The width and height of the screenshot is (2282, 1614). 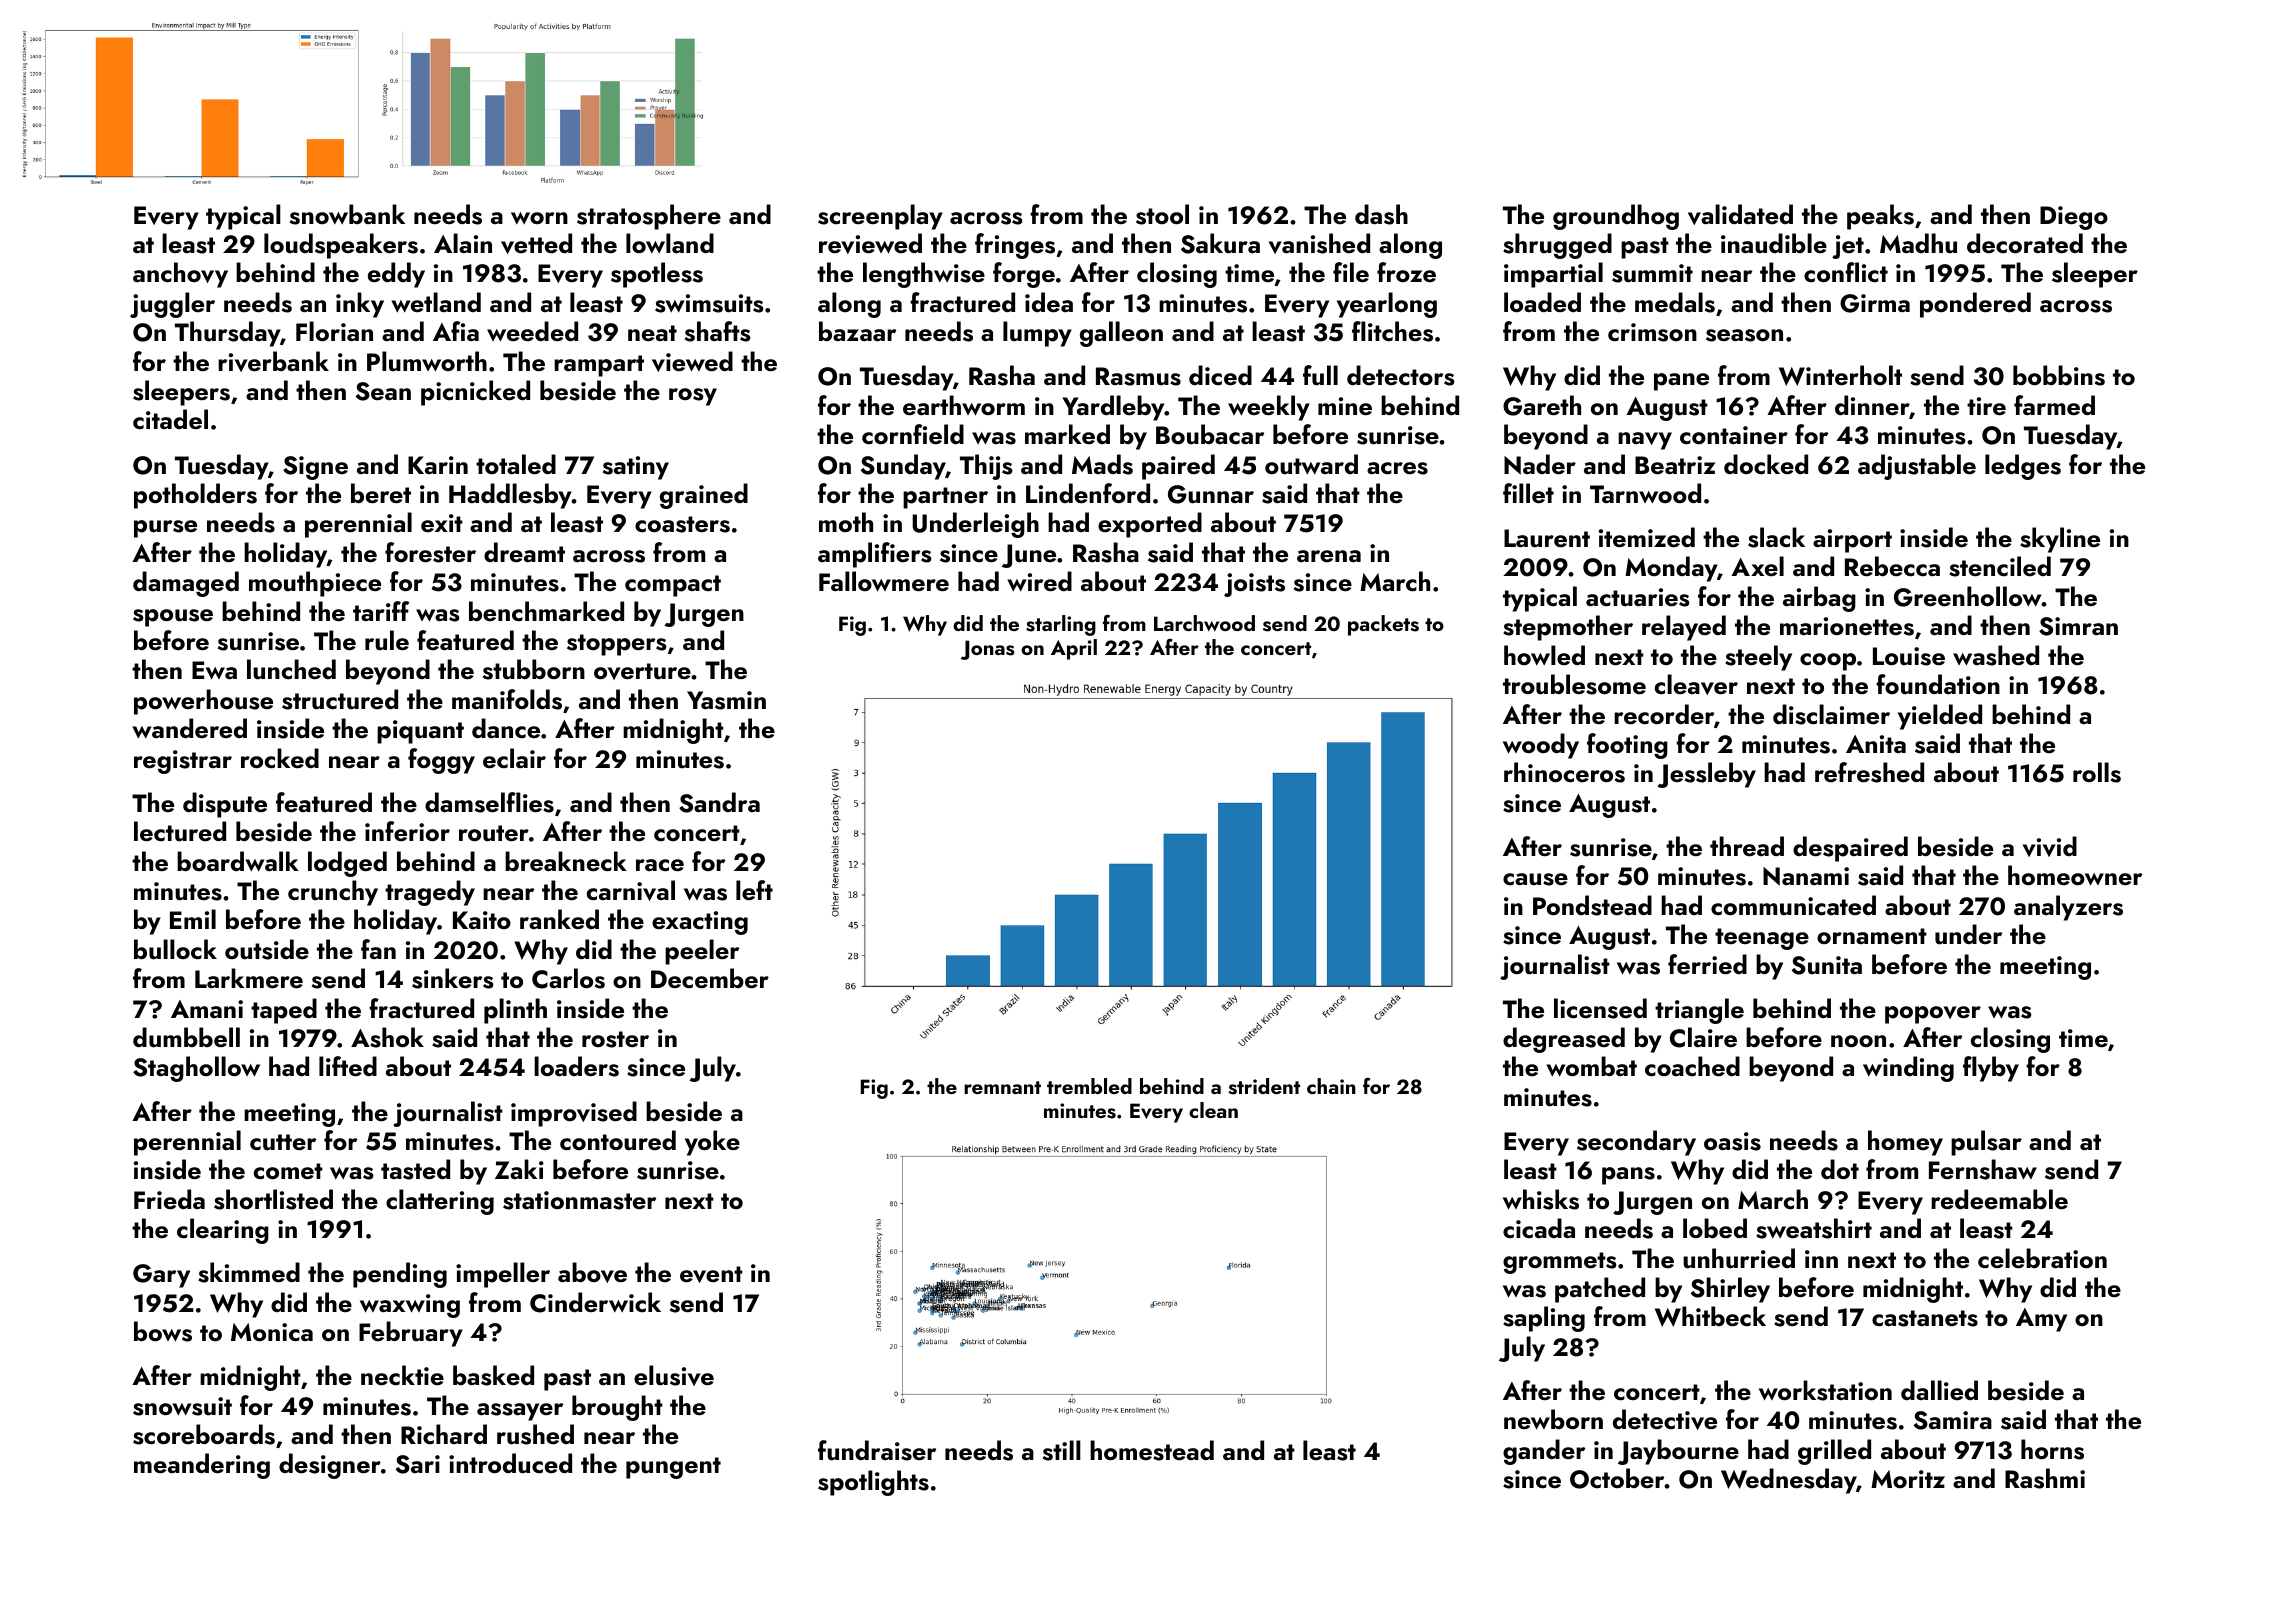 I want to click on meandering, so click(x=202, y=1466).
